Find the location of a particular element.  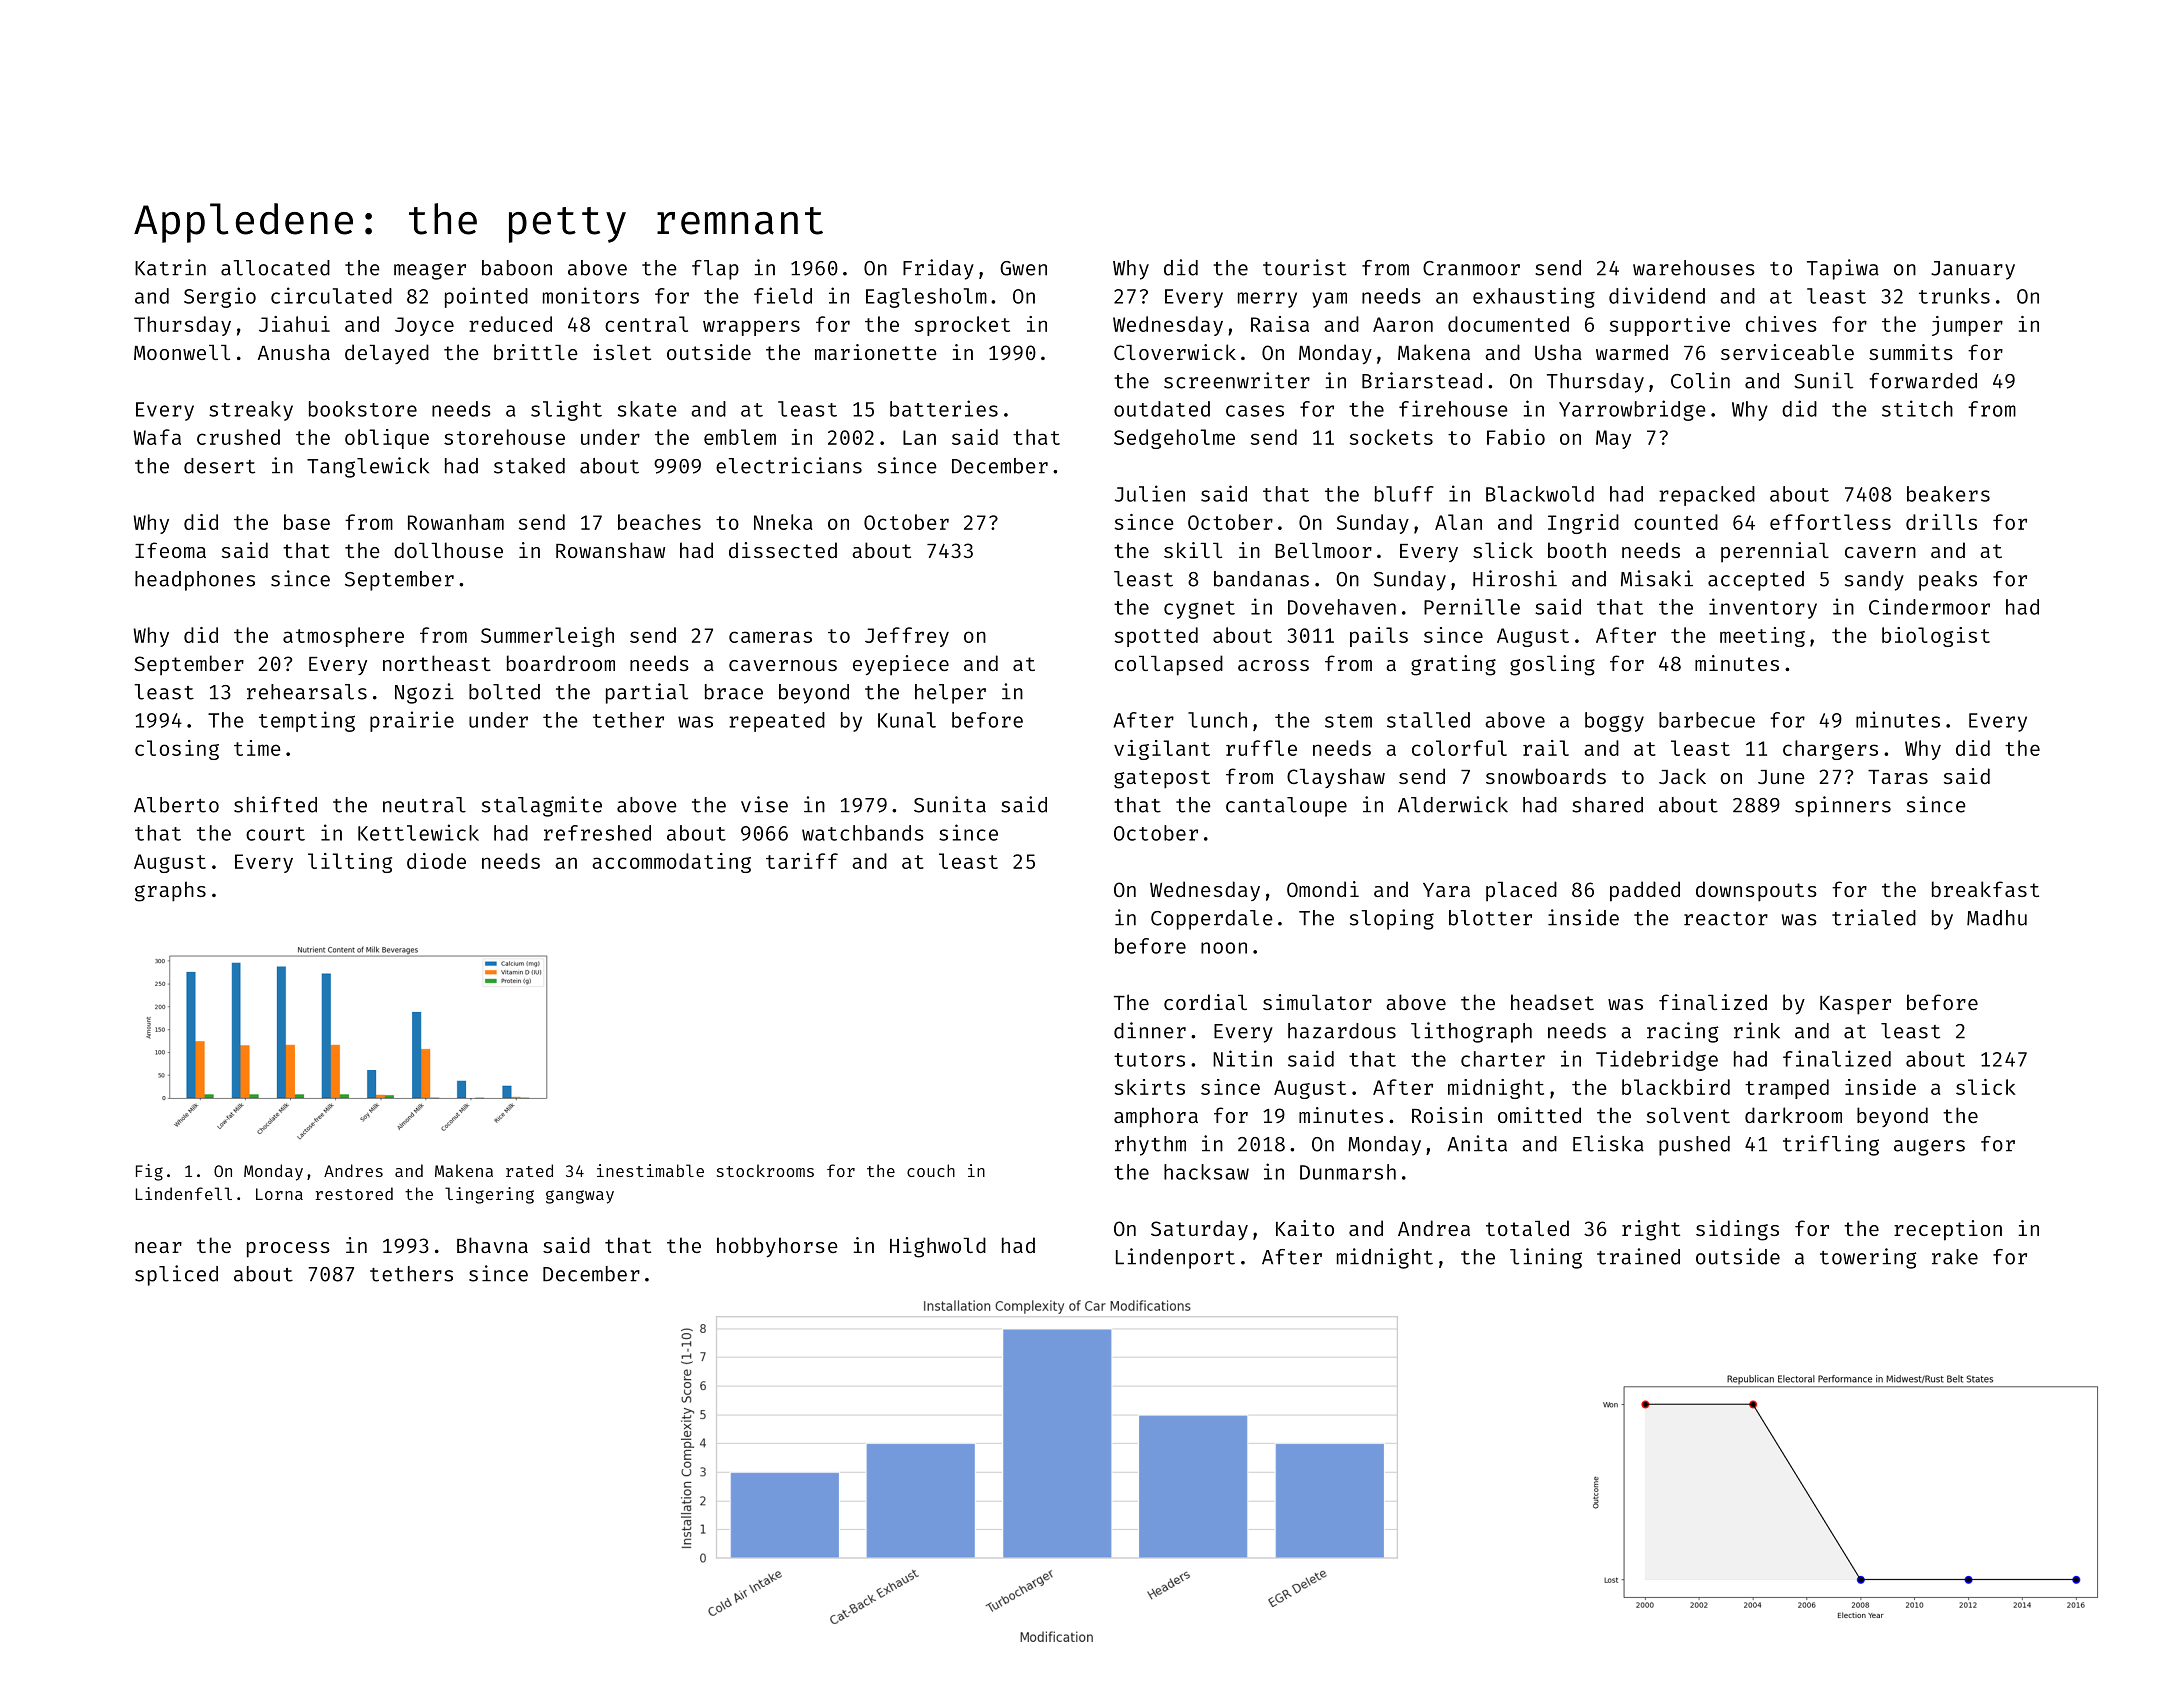

meeting is located at coordinates (1762, 637).
